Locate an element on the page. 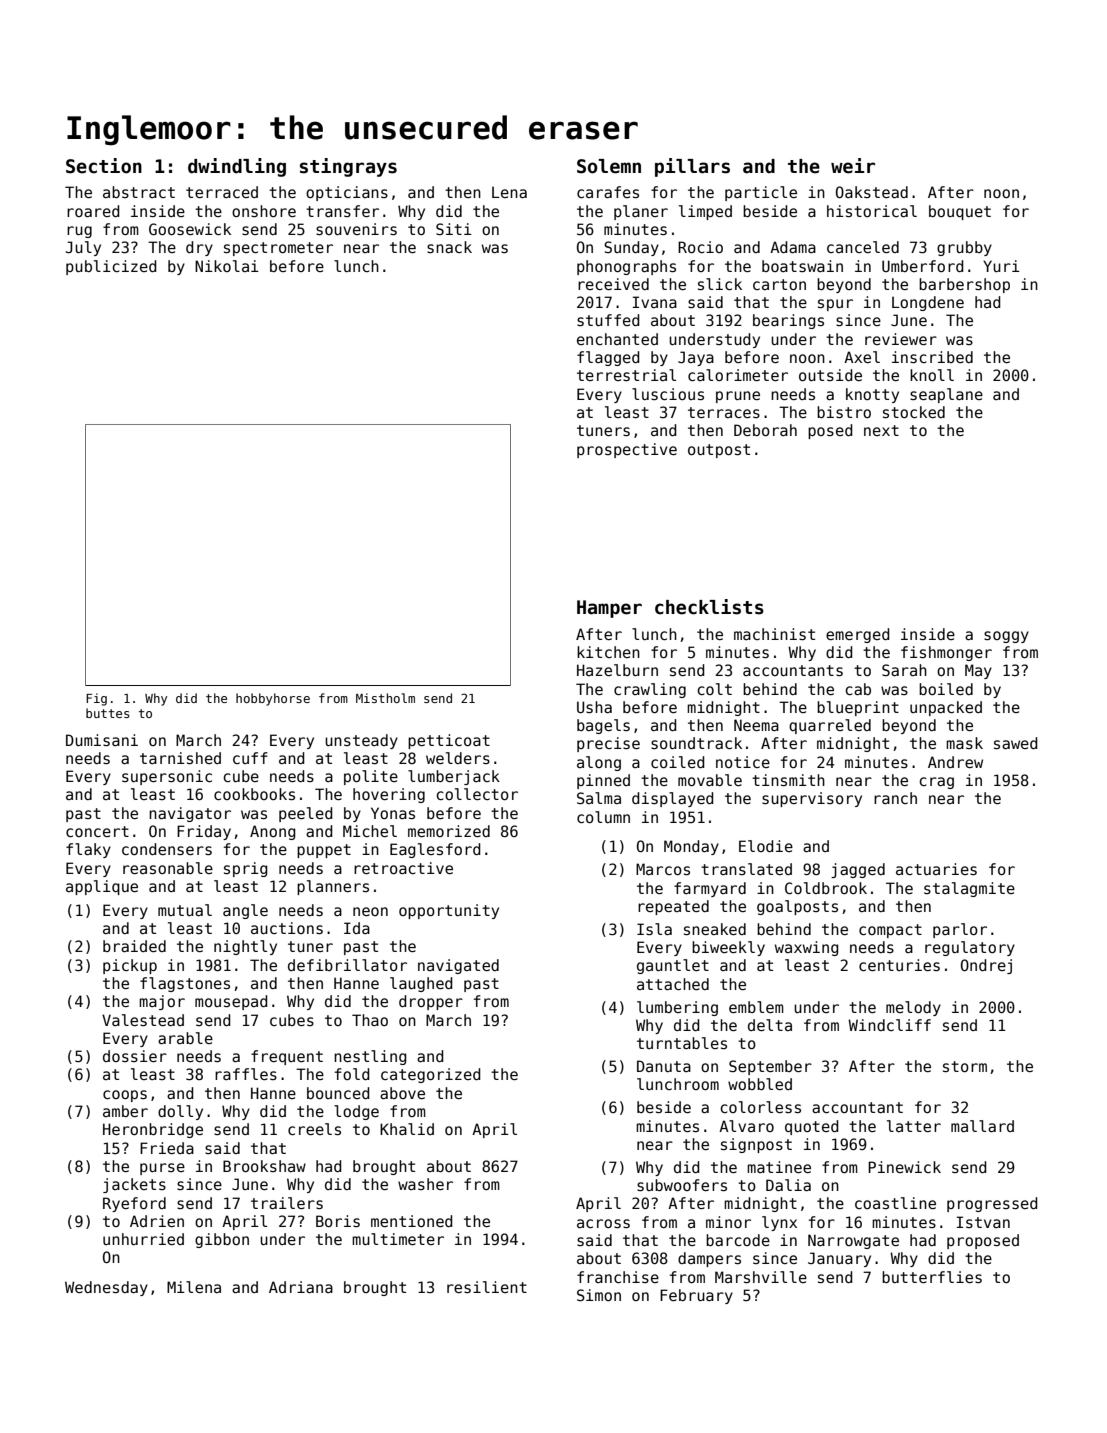 The image size is (1107, 1433). butterflies is located at coordinates (932, 1277).
